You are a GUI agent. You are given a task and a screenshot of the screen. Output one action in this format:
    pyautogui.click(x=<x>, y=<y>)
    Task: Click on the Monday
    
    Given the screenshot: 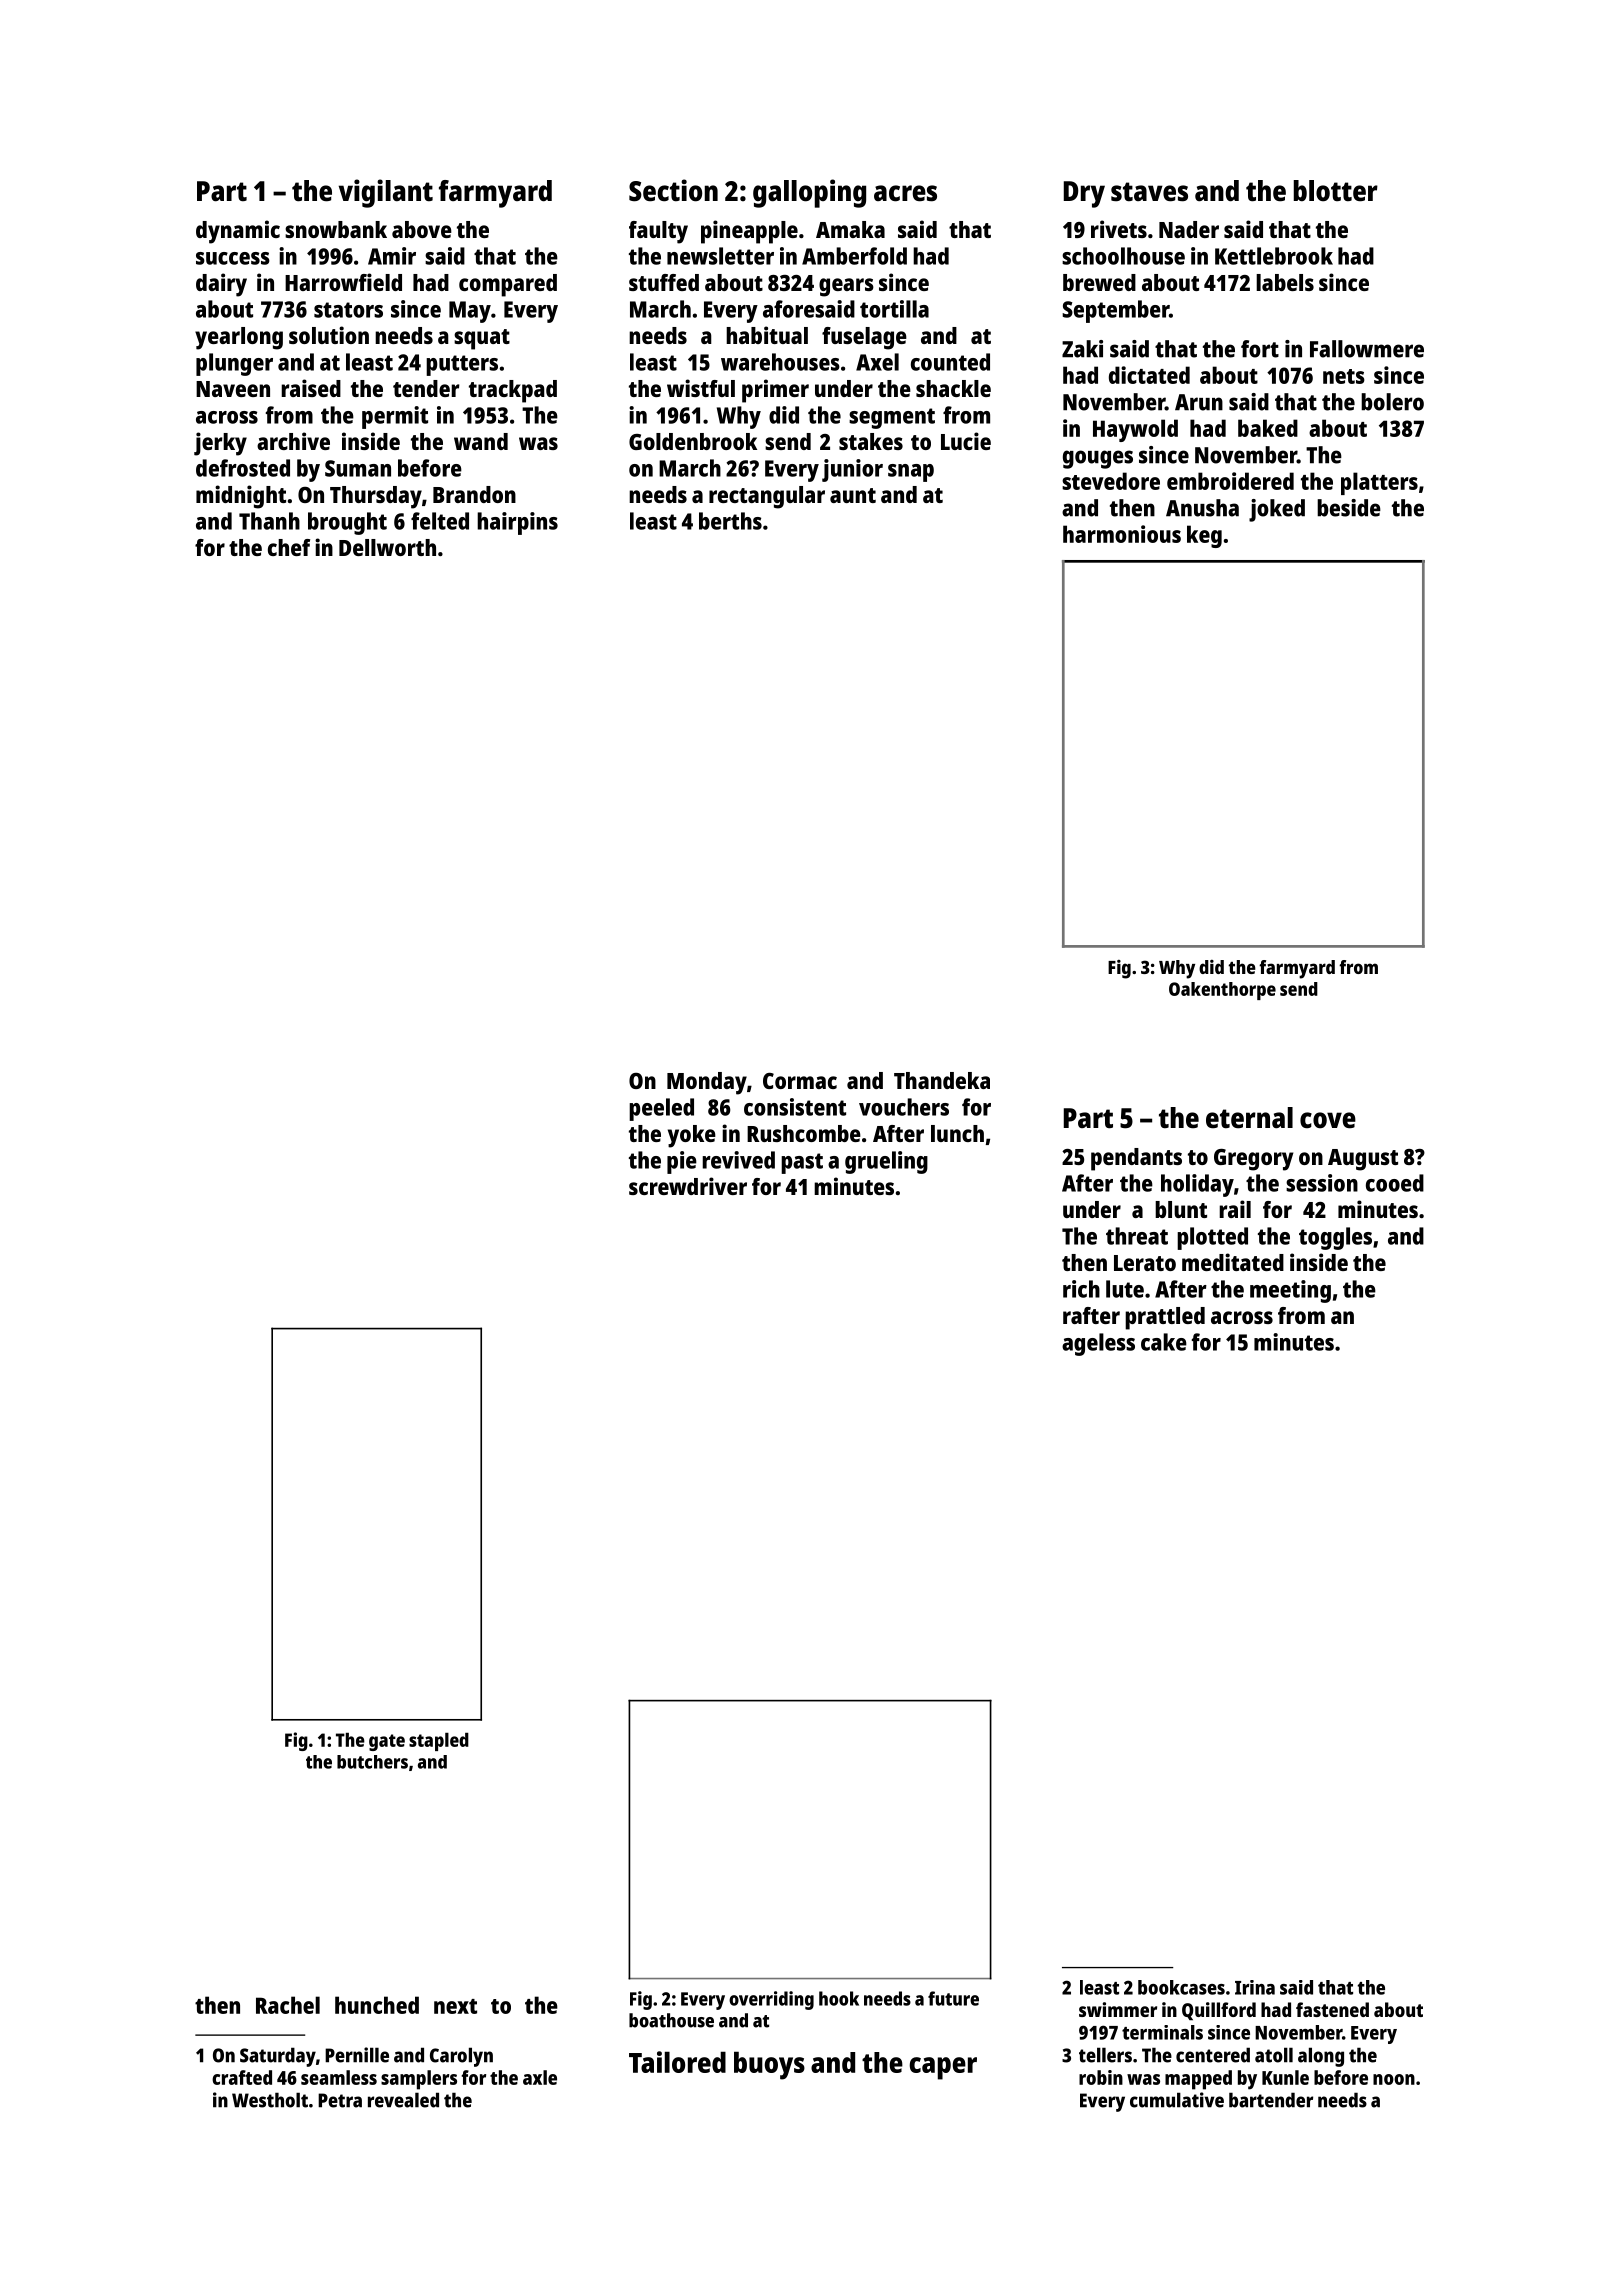 What is the action you would take?
    pyautogui.click(x=707, y=1083)
